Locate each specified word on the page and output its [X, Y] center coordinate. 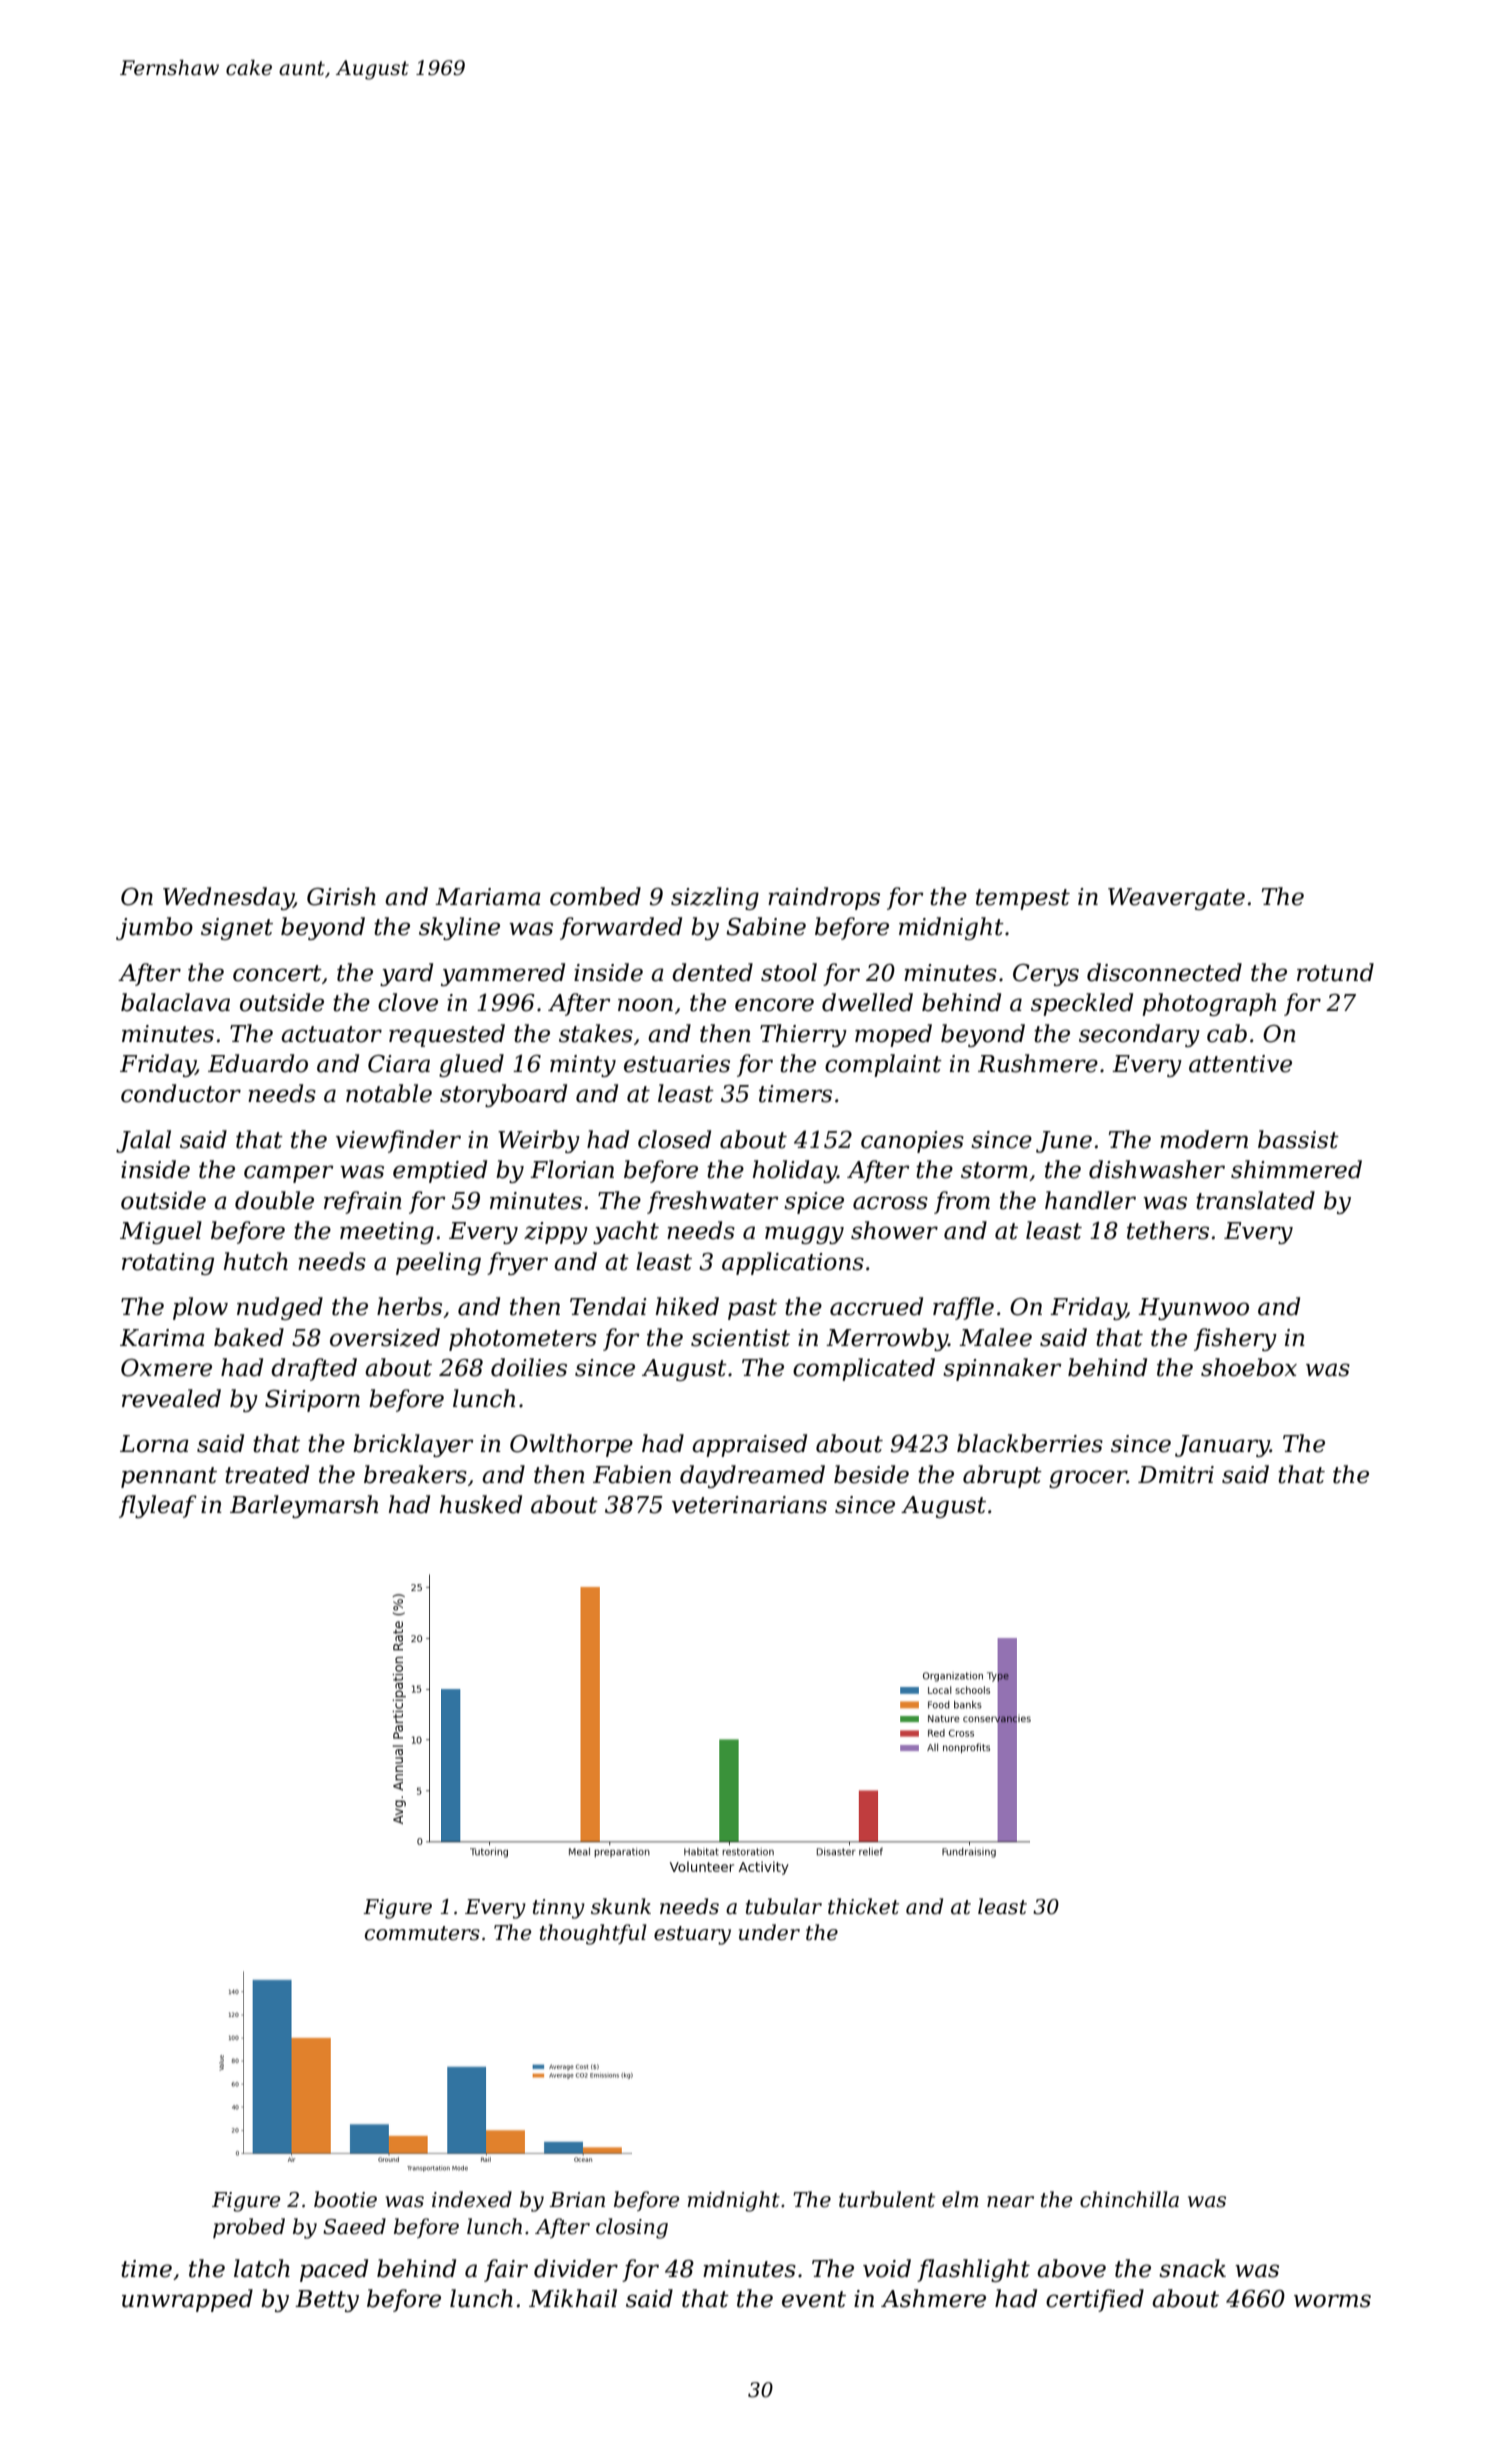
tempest [1023, 899]
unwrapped [187, 2300]
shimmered [1296, 1169]
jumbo [154, 928]
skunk [621, 1906]
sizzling [715, 898]
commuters [422, 1933]
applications [793, 1263]
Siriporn [312, 1401]
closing [632, 2228]
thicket [863, 1906]
